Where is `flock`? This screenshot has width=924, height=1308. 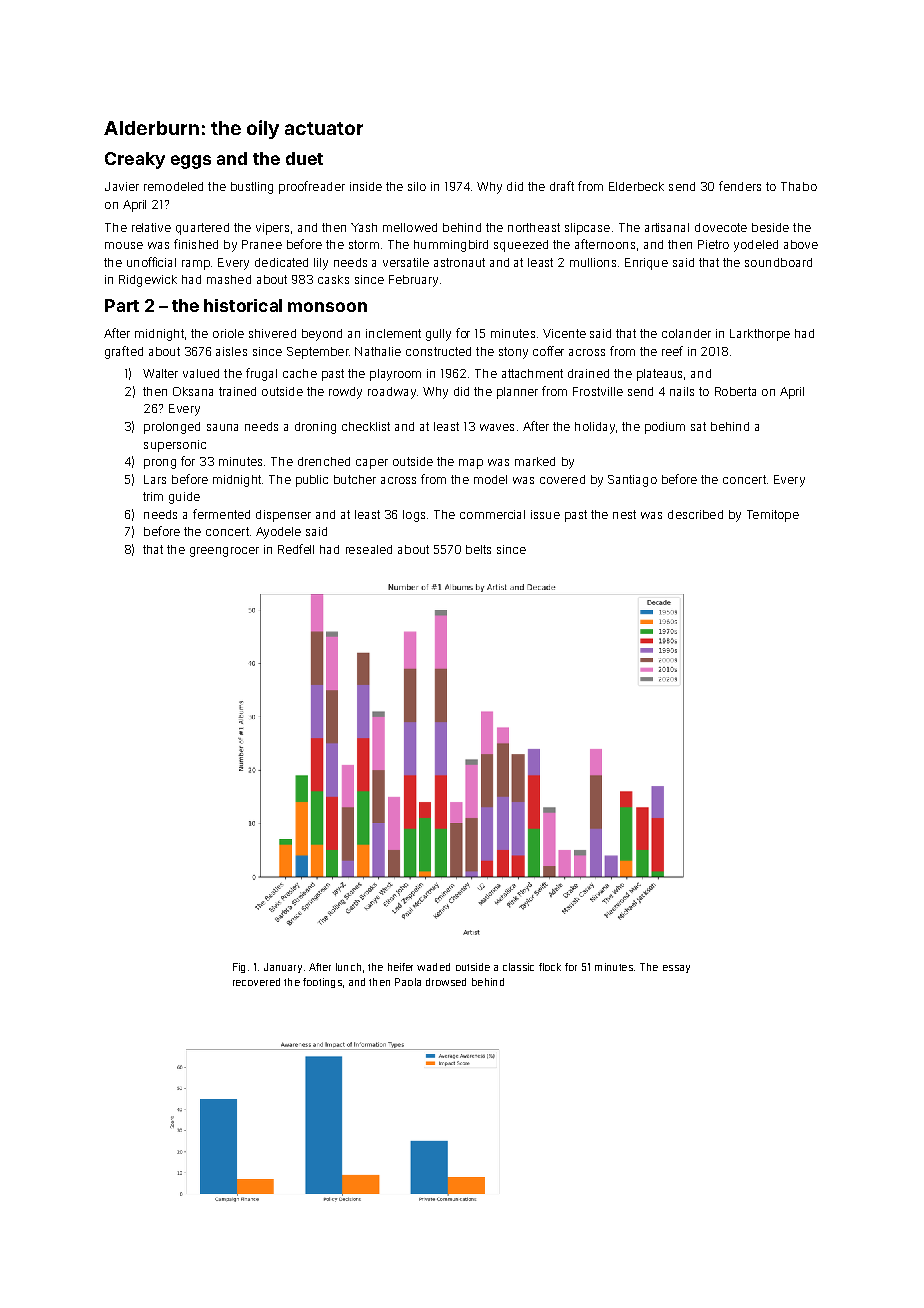
flock is located at coordinates (550, 967).
